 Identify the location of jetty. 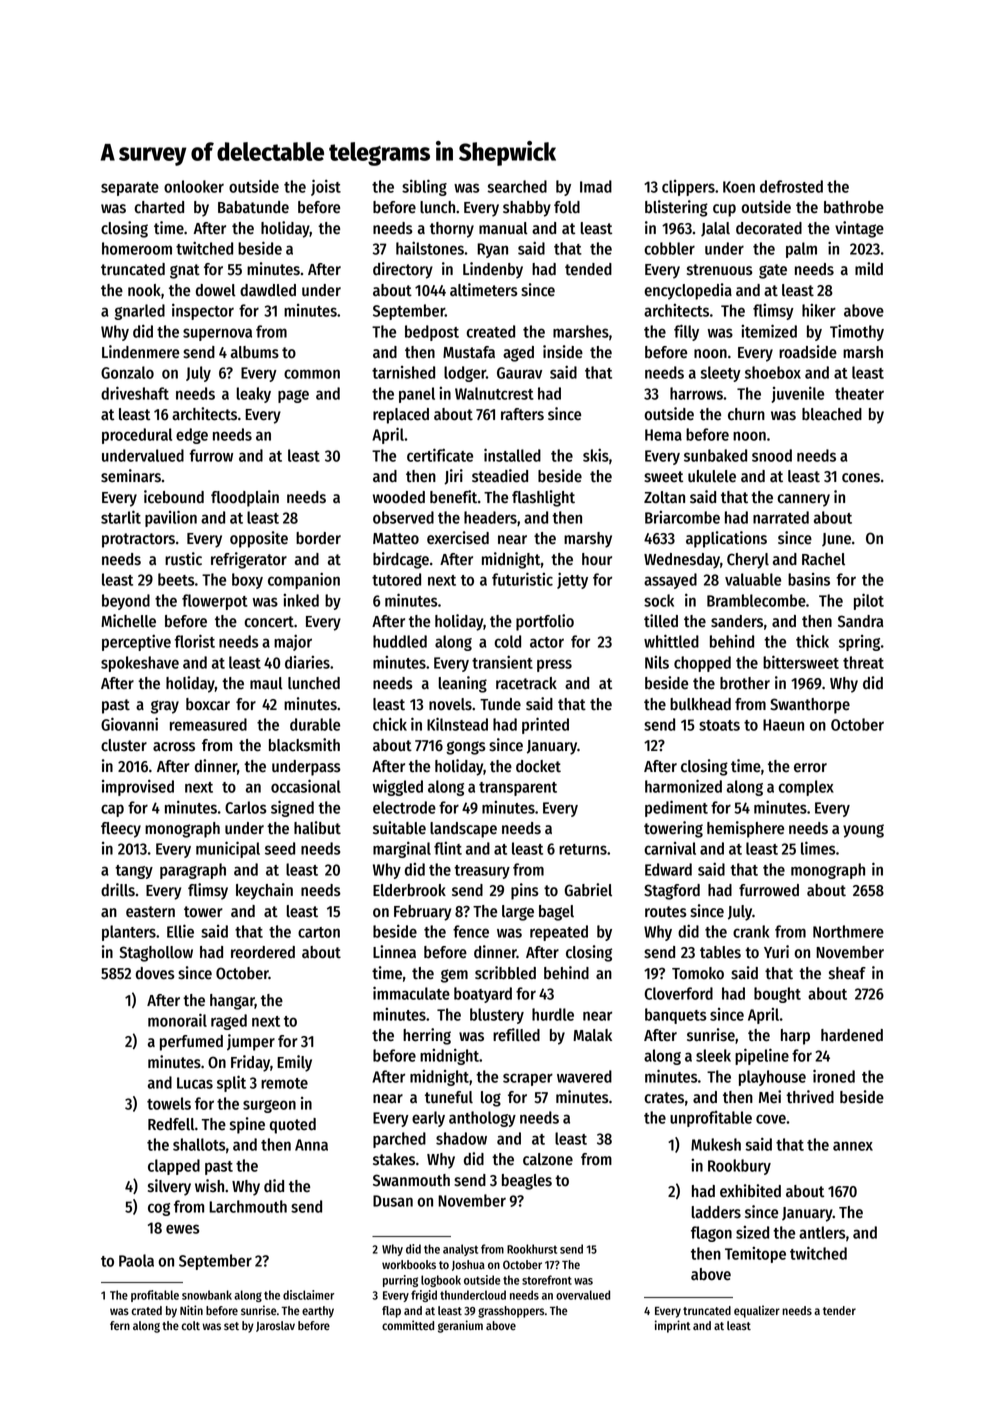
(572, 580).
